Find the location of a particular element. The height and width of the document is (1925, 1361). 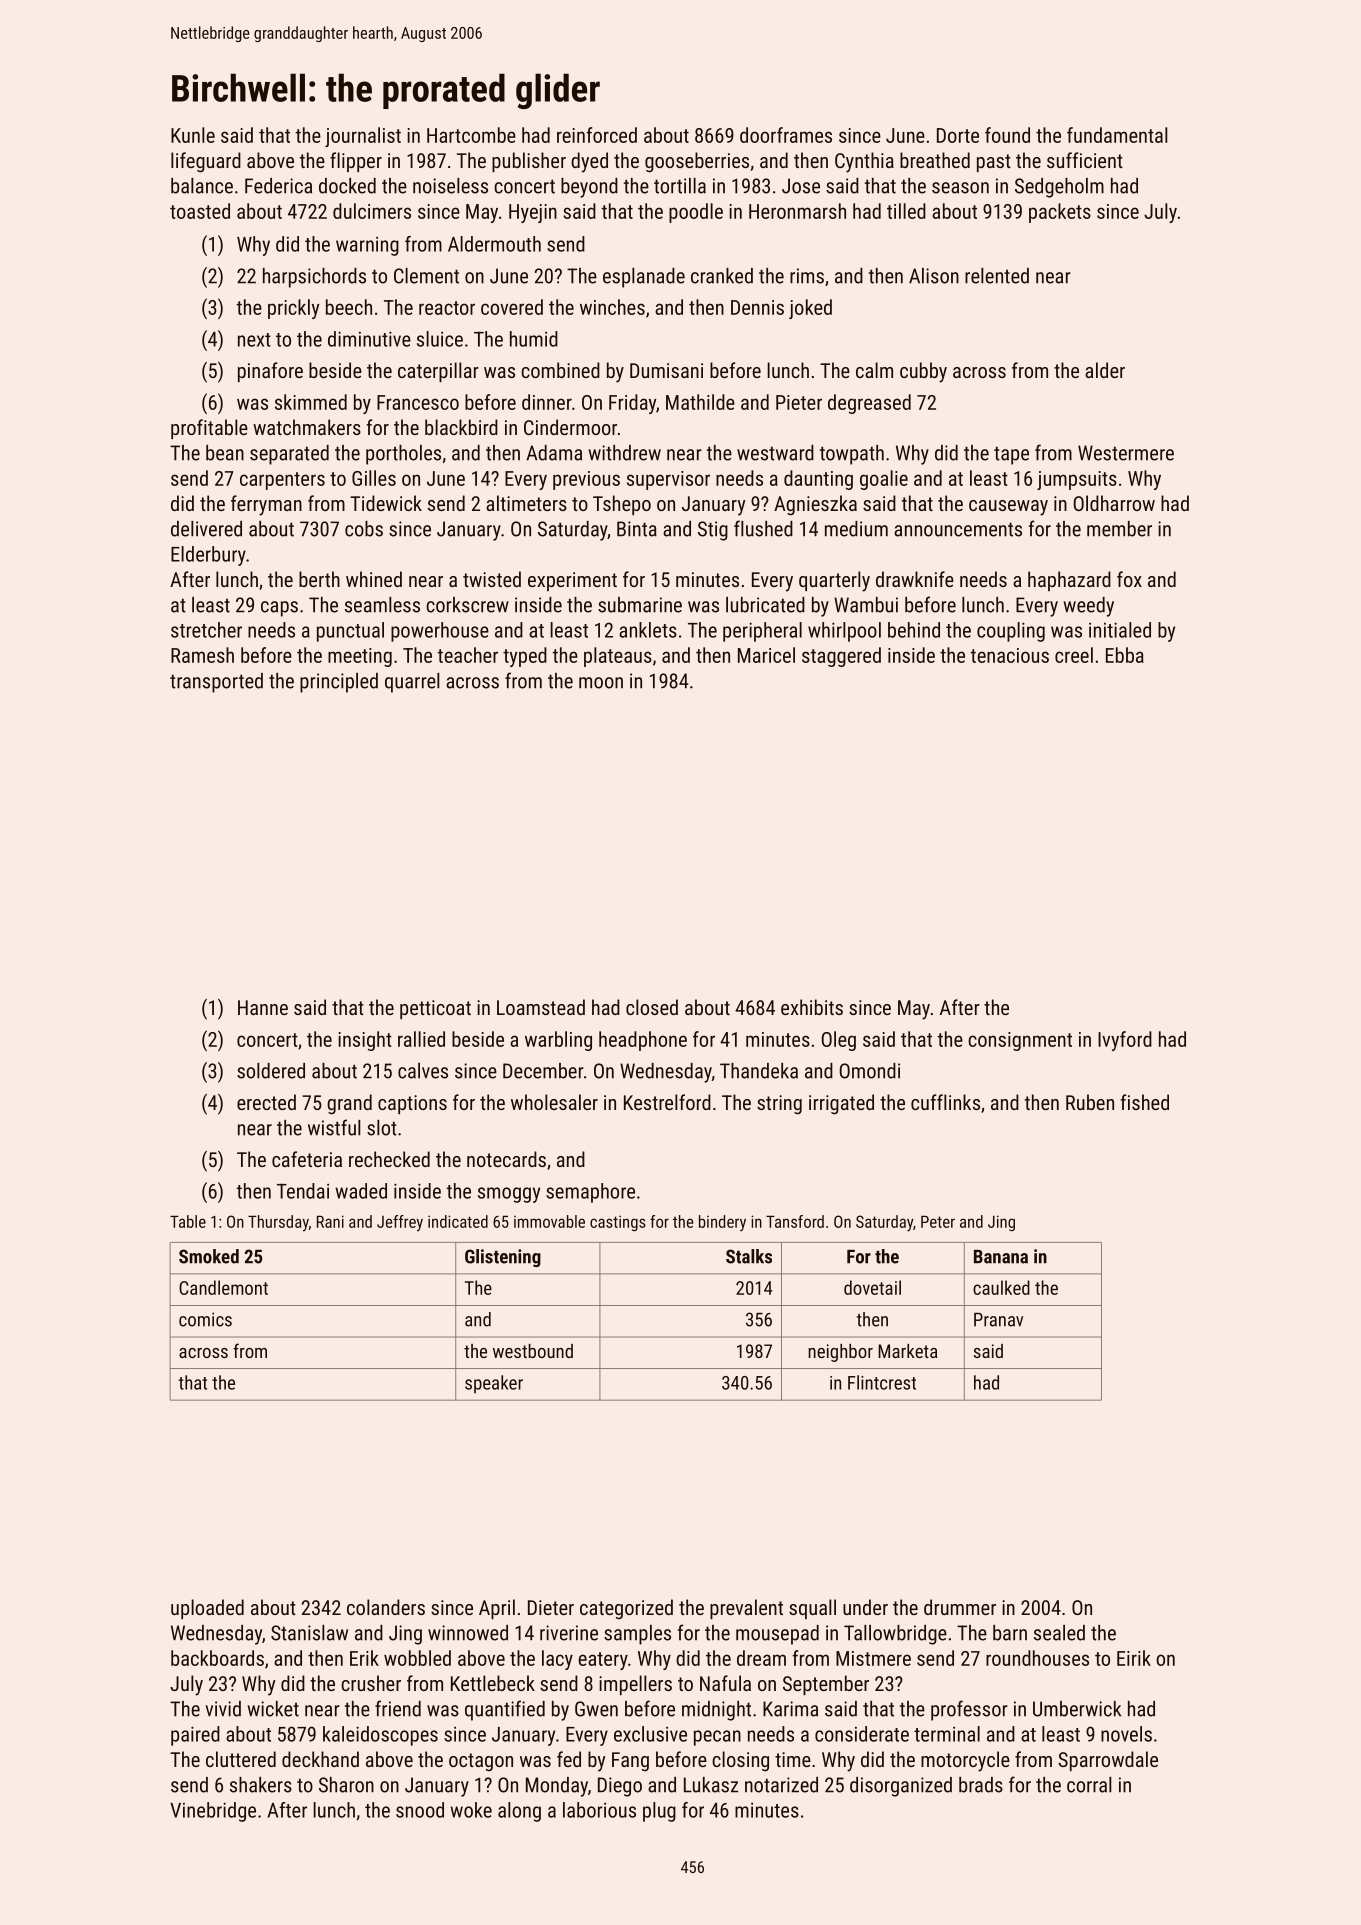

erected is located at coordinates (266, 1102).
